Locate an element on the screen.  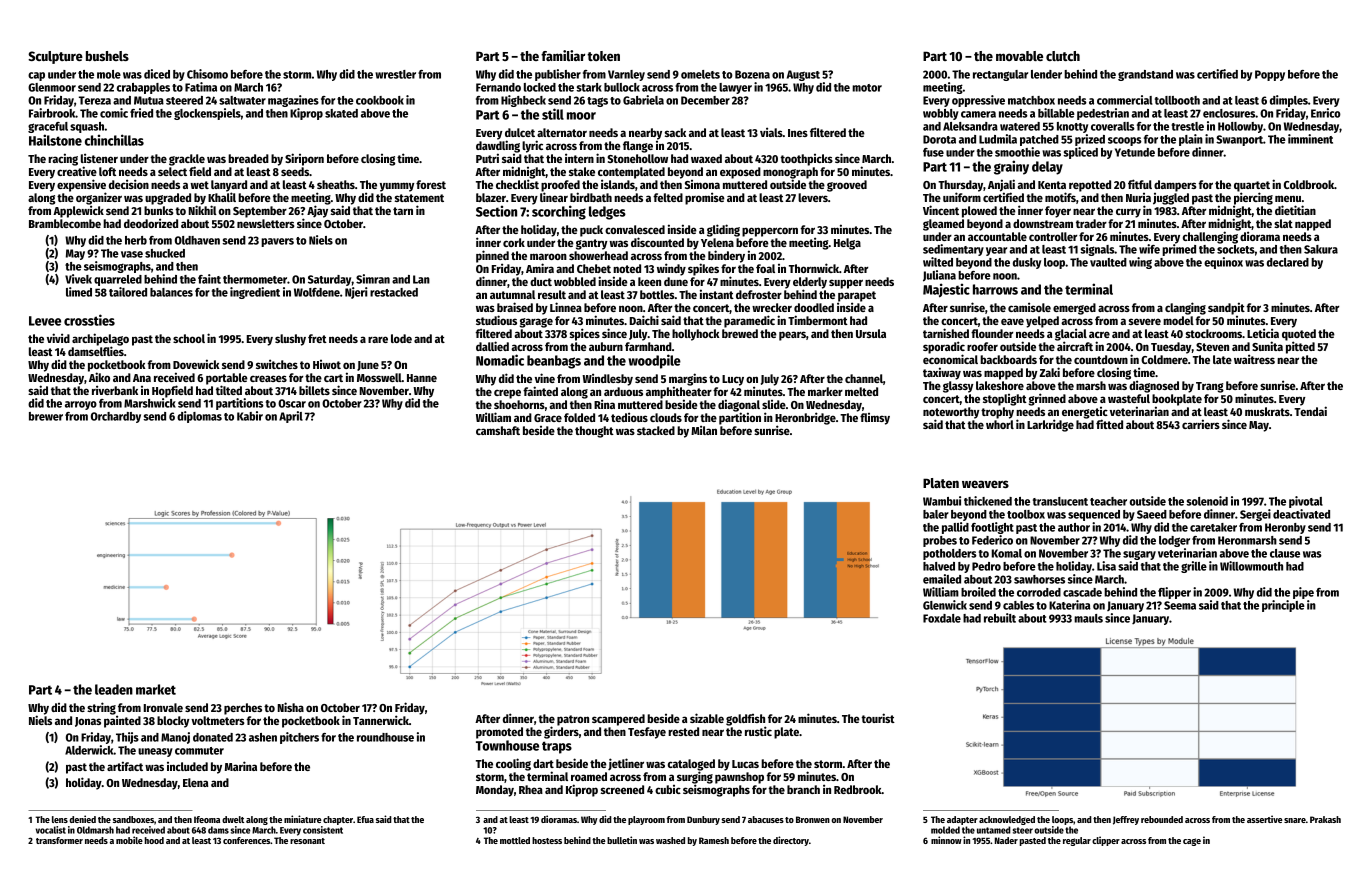
farmhand is located at coordinates (648, 346).
